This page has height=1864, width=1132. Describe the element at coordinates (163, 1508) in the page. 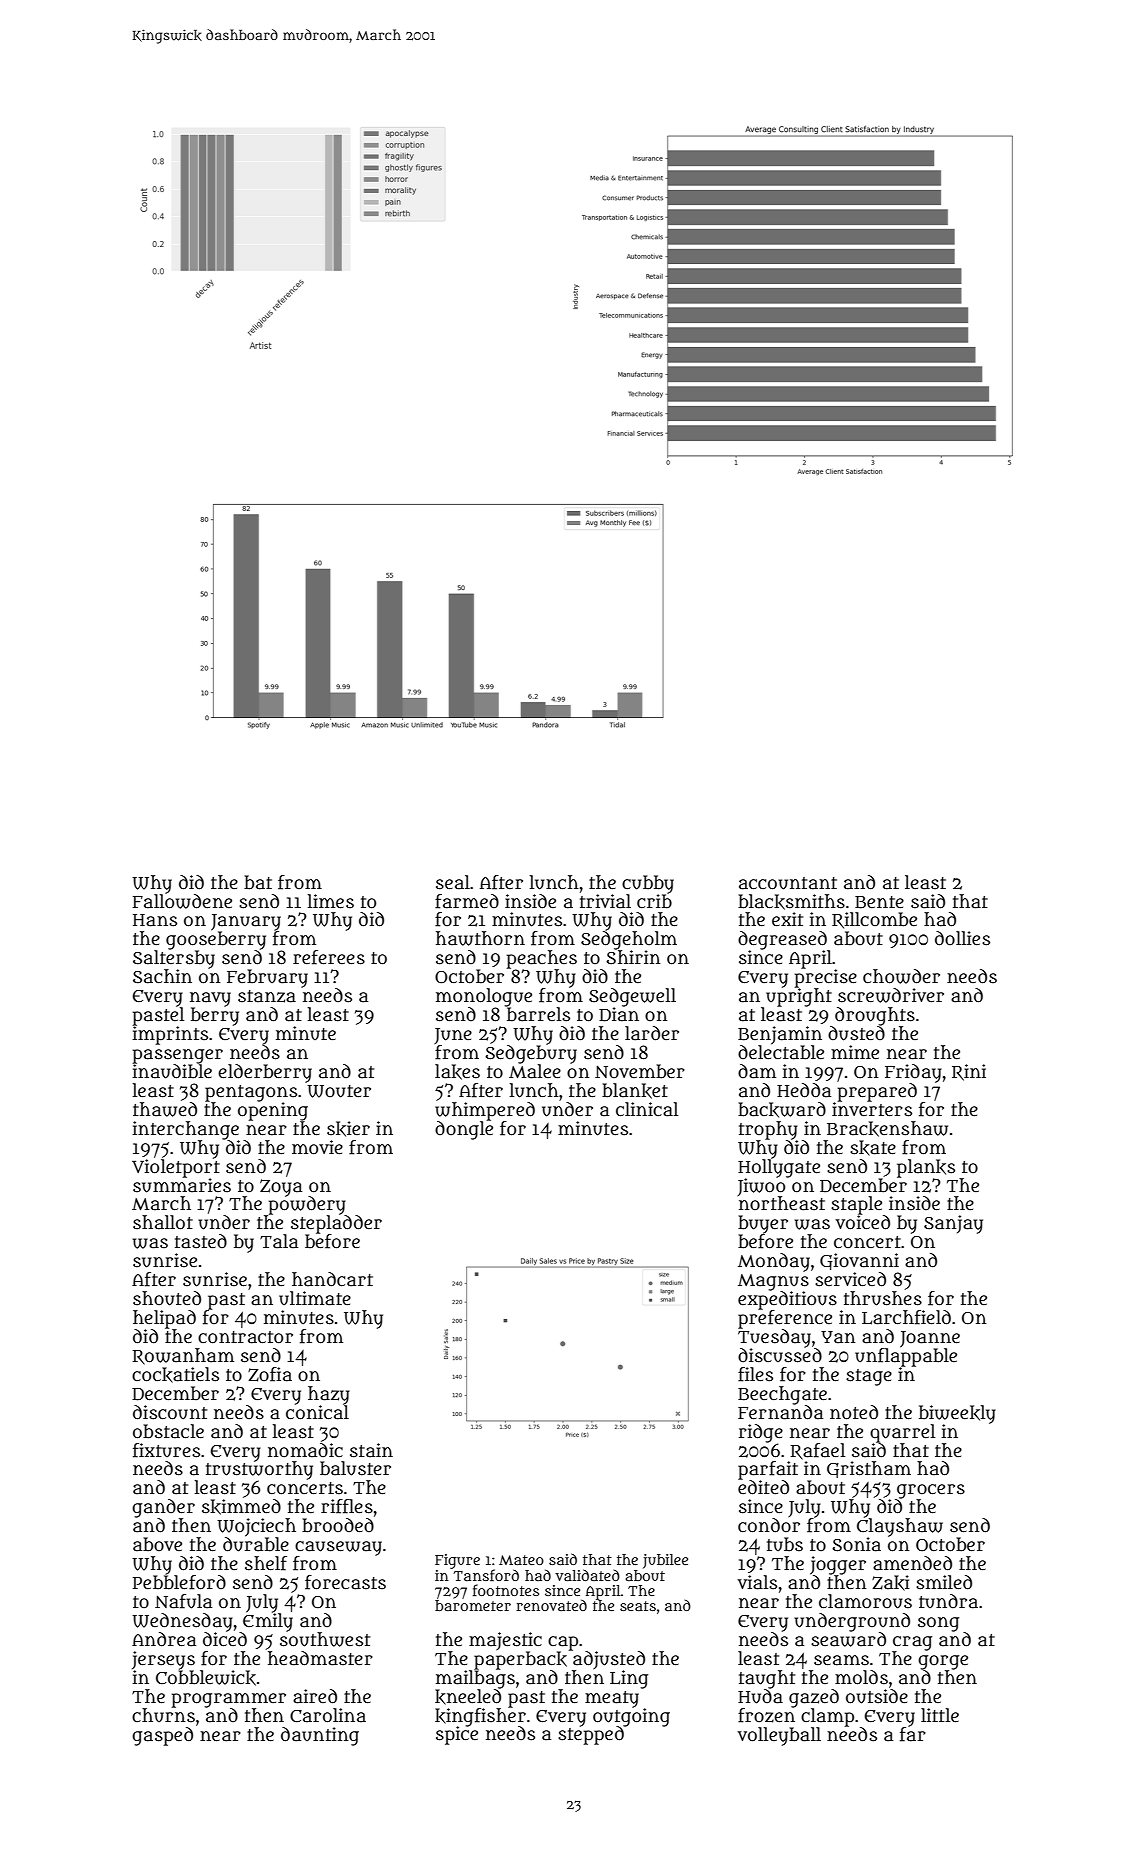

I see `gander` at that location.
